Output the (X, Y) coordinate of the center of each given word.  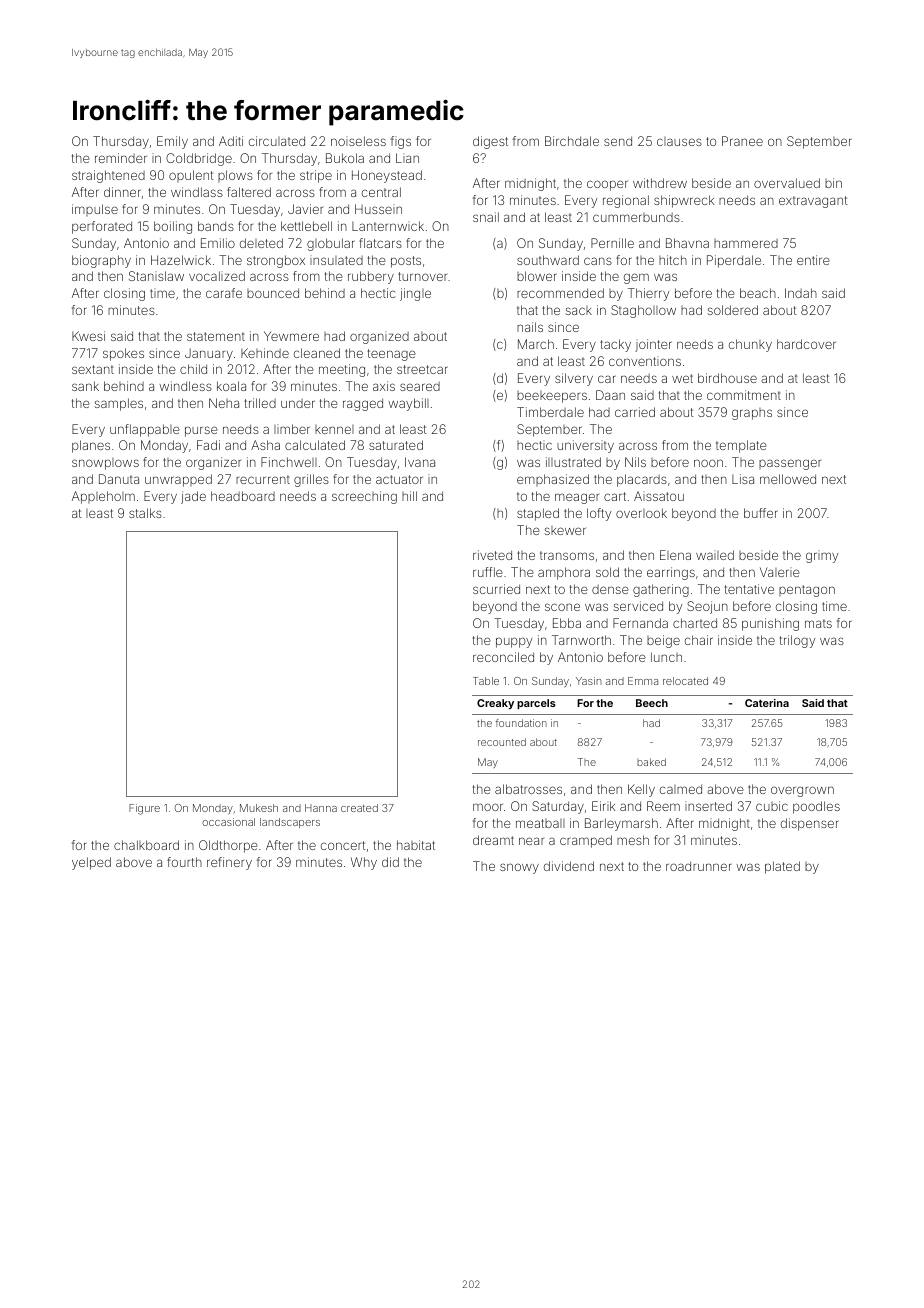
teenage (392, 355)
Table (486, 681)
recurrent (263, 479)
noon (708, 463)
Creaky (495, 704)
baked (651, 762)
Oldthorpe (228, 846)
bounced (273, 293)
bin (833, 183)
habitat (416, 845)
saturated (396, 445)
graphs (752, 414)
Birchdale (572, 141)
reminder (121, 158)
